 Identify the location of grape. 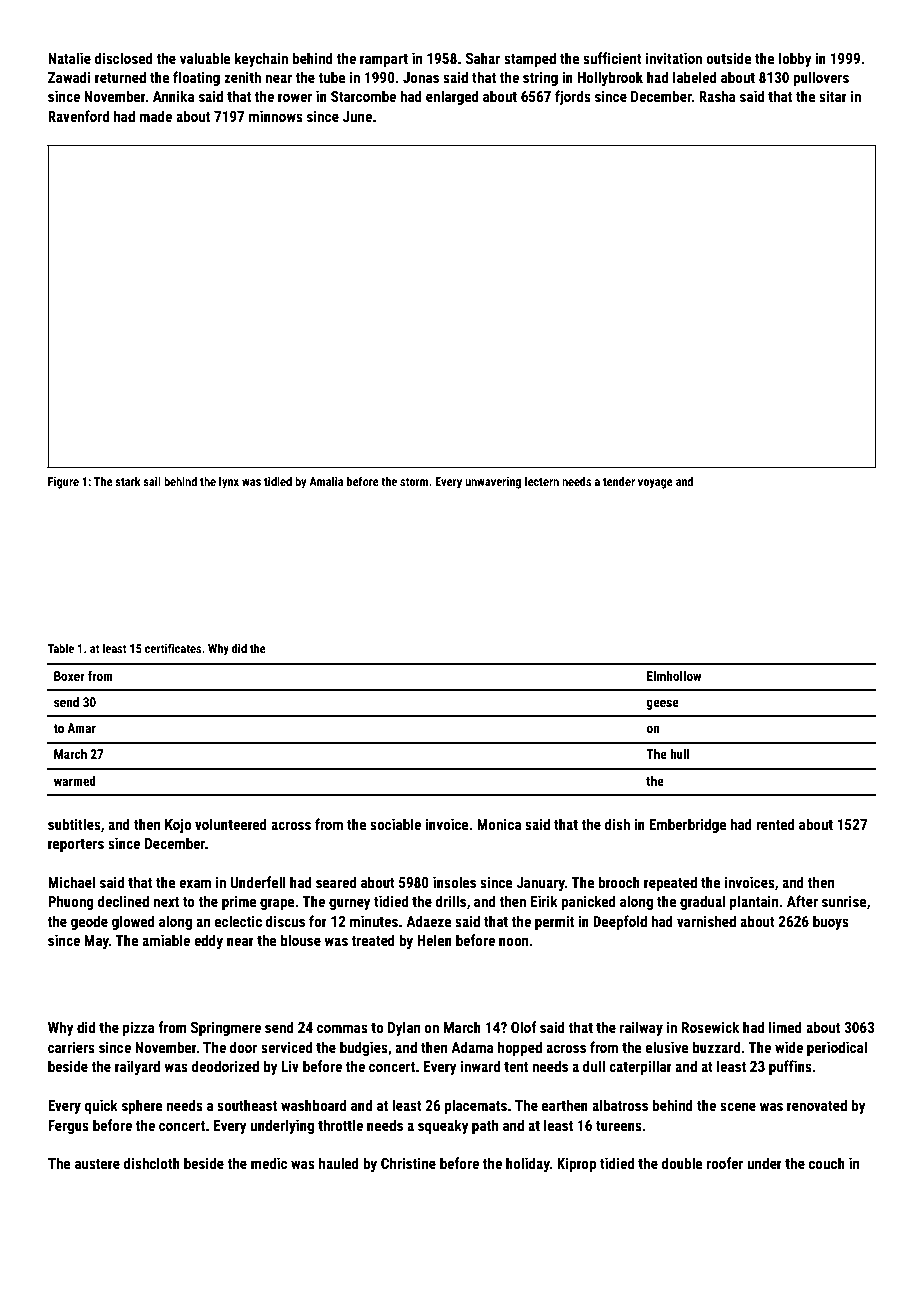
(277, 904).
